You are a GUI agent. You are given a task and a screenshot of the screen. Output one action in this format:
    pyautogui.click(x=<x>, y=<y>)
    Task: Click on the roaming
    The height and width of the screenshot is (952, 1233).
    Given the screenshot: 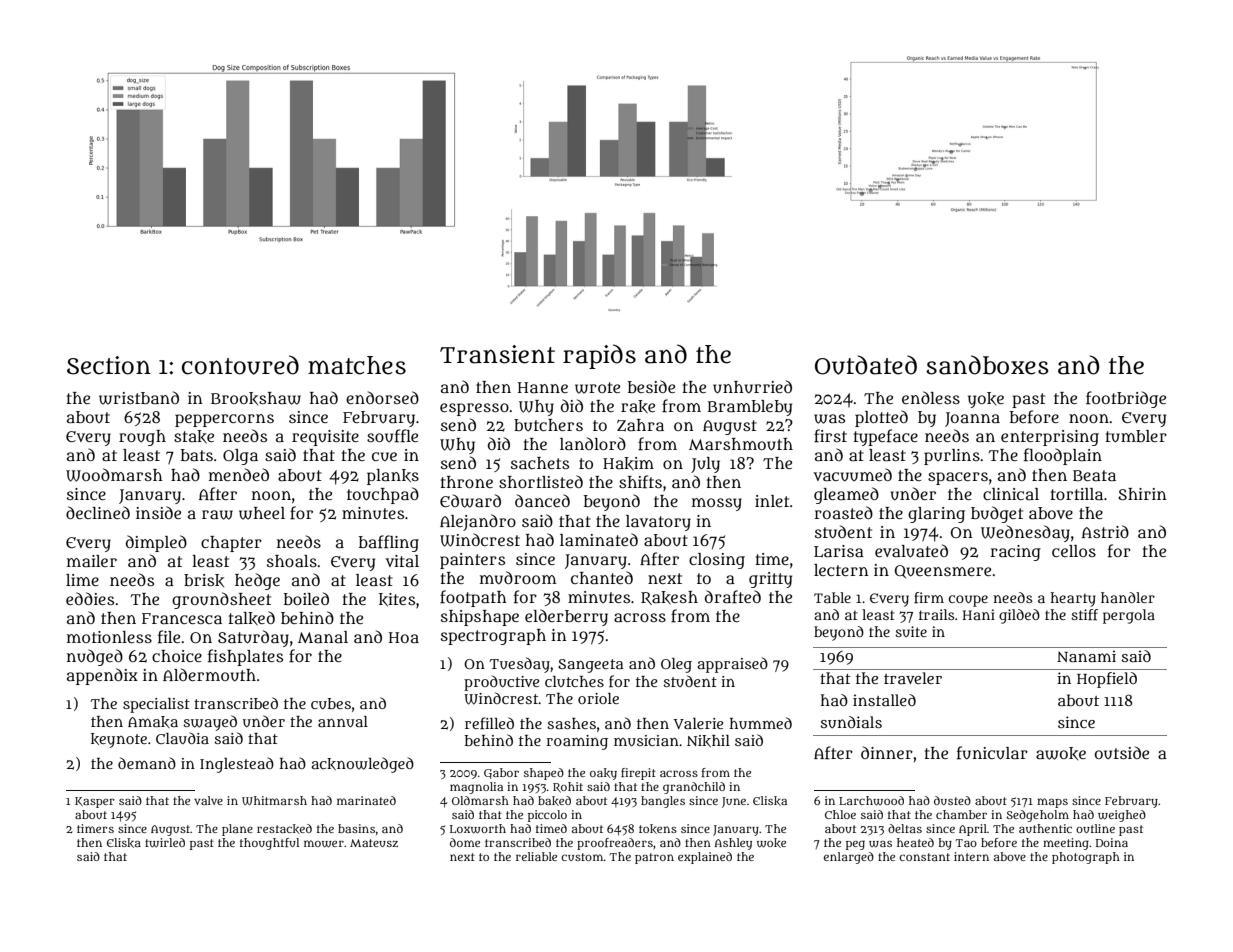 What is the action you would take?
    pyautogui.click(x=577, y=742)
